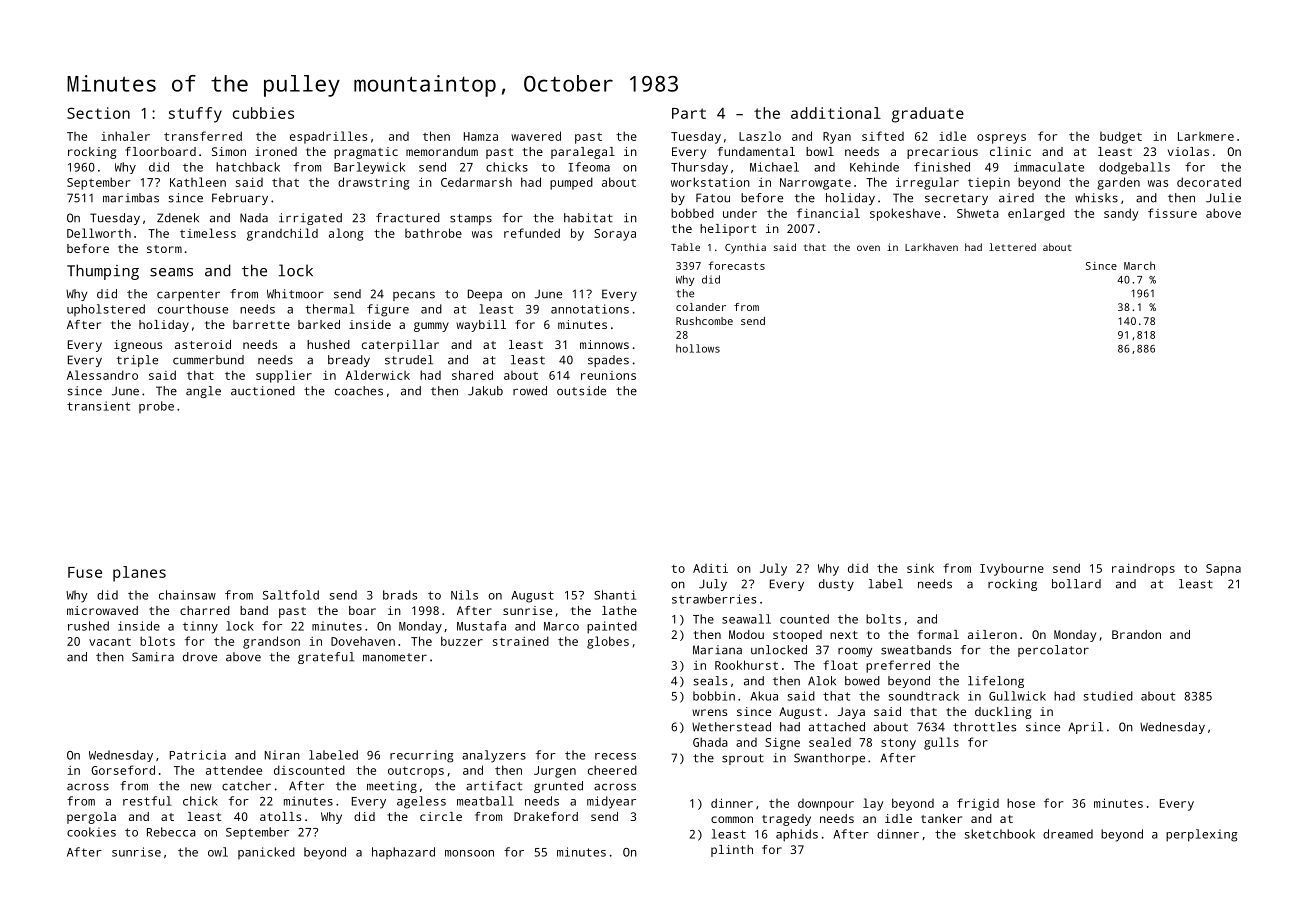 The height and width of the image is (924, 1308). What do you see at coordinates (263, 113) in the image?
I see `cubbies` at bounding box center [263, 113].
